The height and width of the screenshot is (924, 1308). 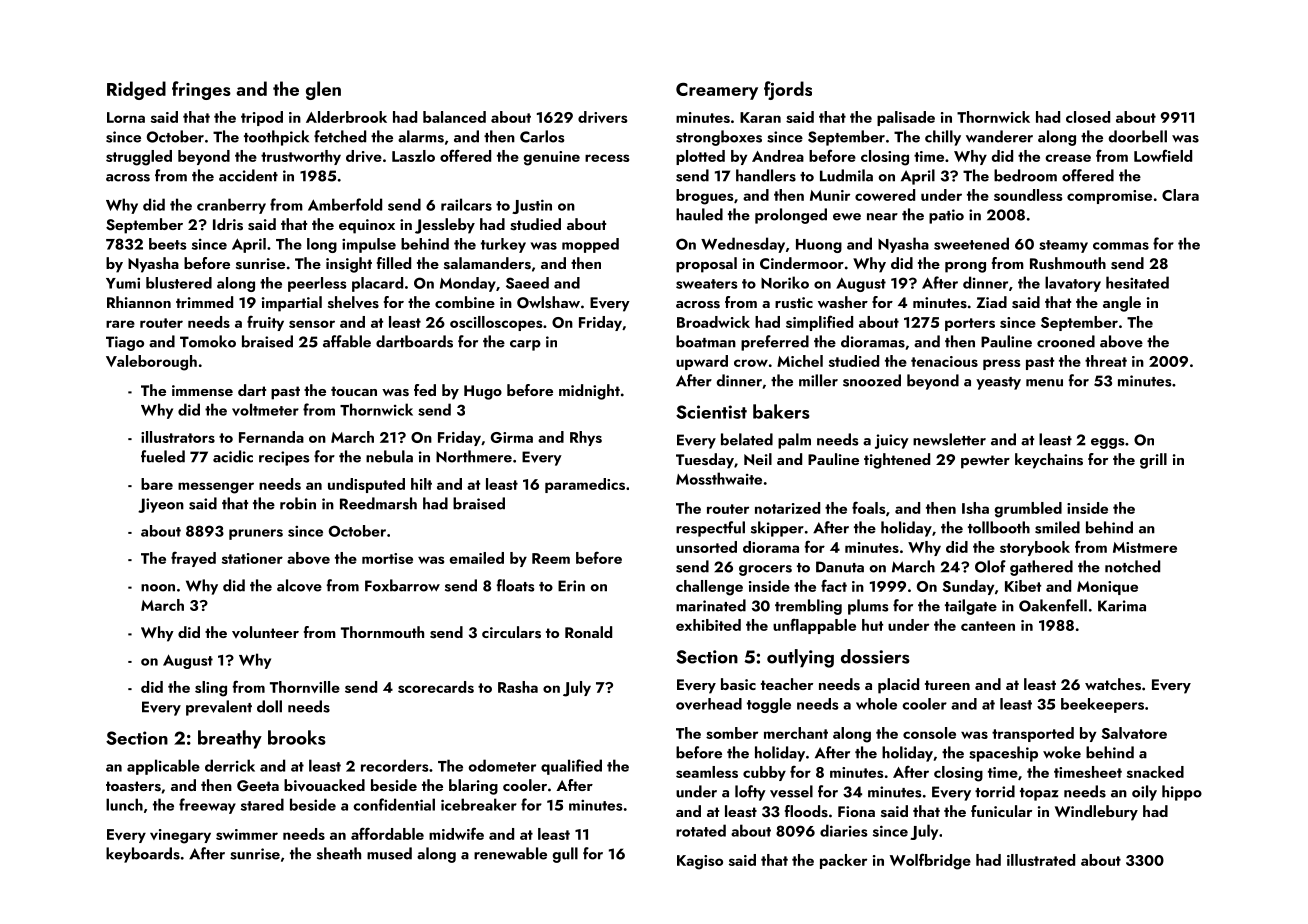 I want to click on pruners, so click(x=256, y=534).
